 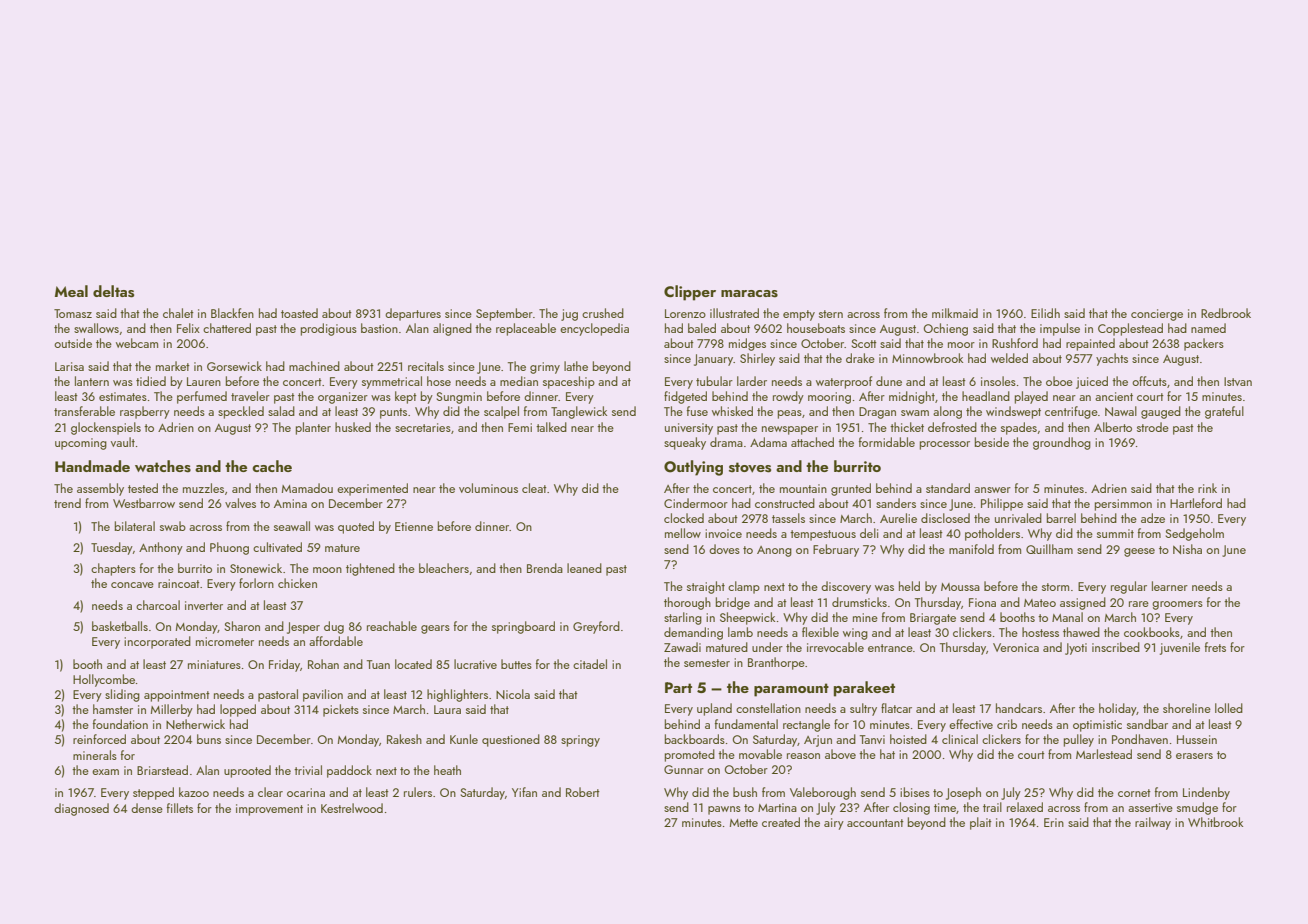 What do you see at coordinates (526, 329) in the page?
I see `replaceable` at bounding box center [526, 329].
